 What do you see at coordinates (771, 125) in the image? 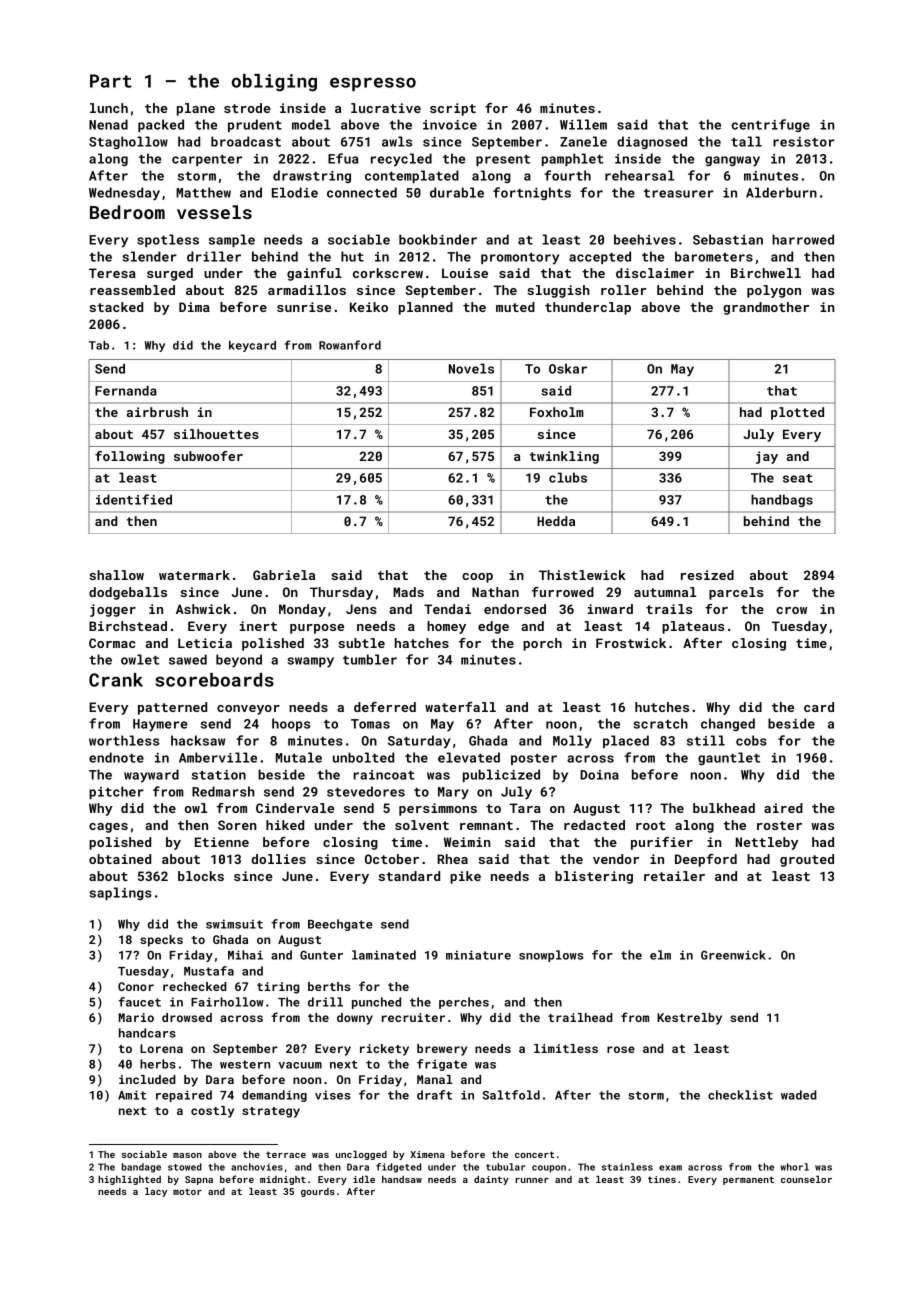
I see `centrifuge` at bounding box center [771, 125].
